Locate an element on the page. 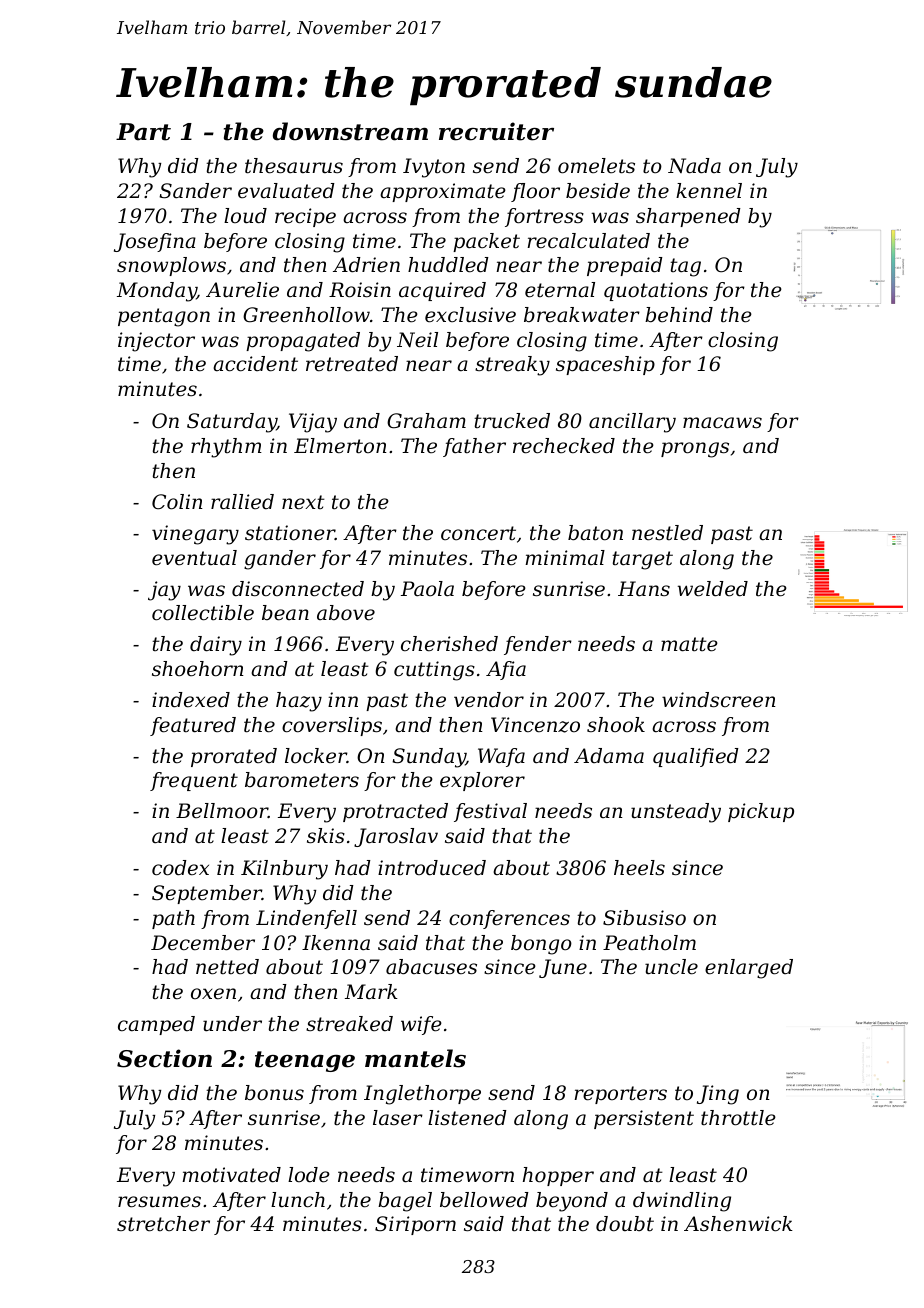 Image resolution: width=924 pixels, height=1308 pixels. lunch is located at coordinates (298, 1200).
